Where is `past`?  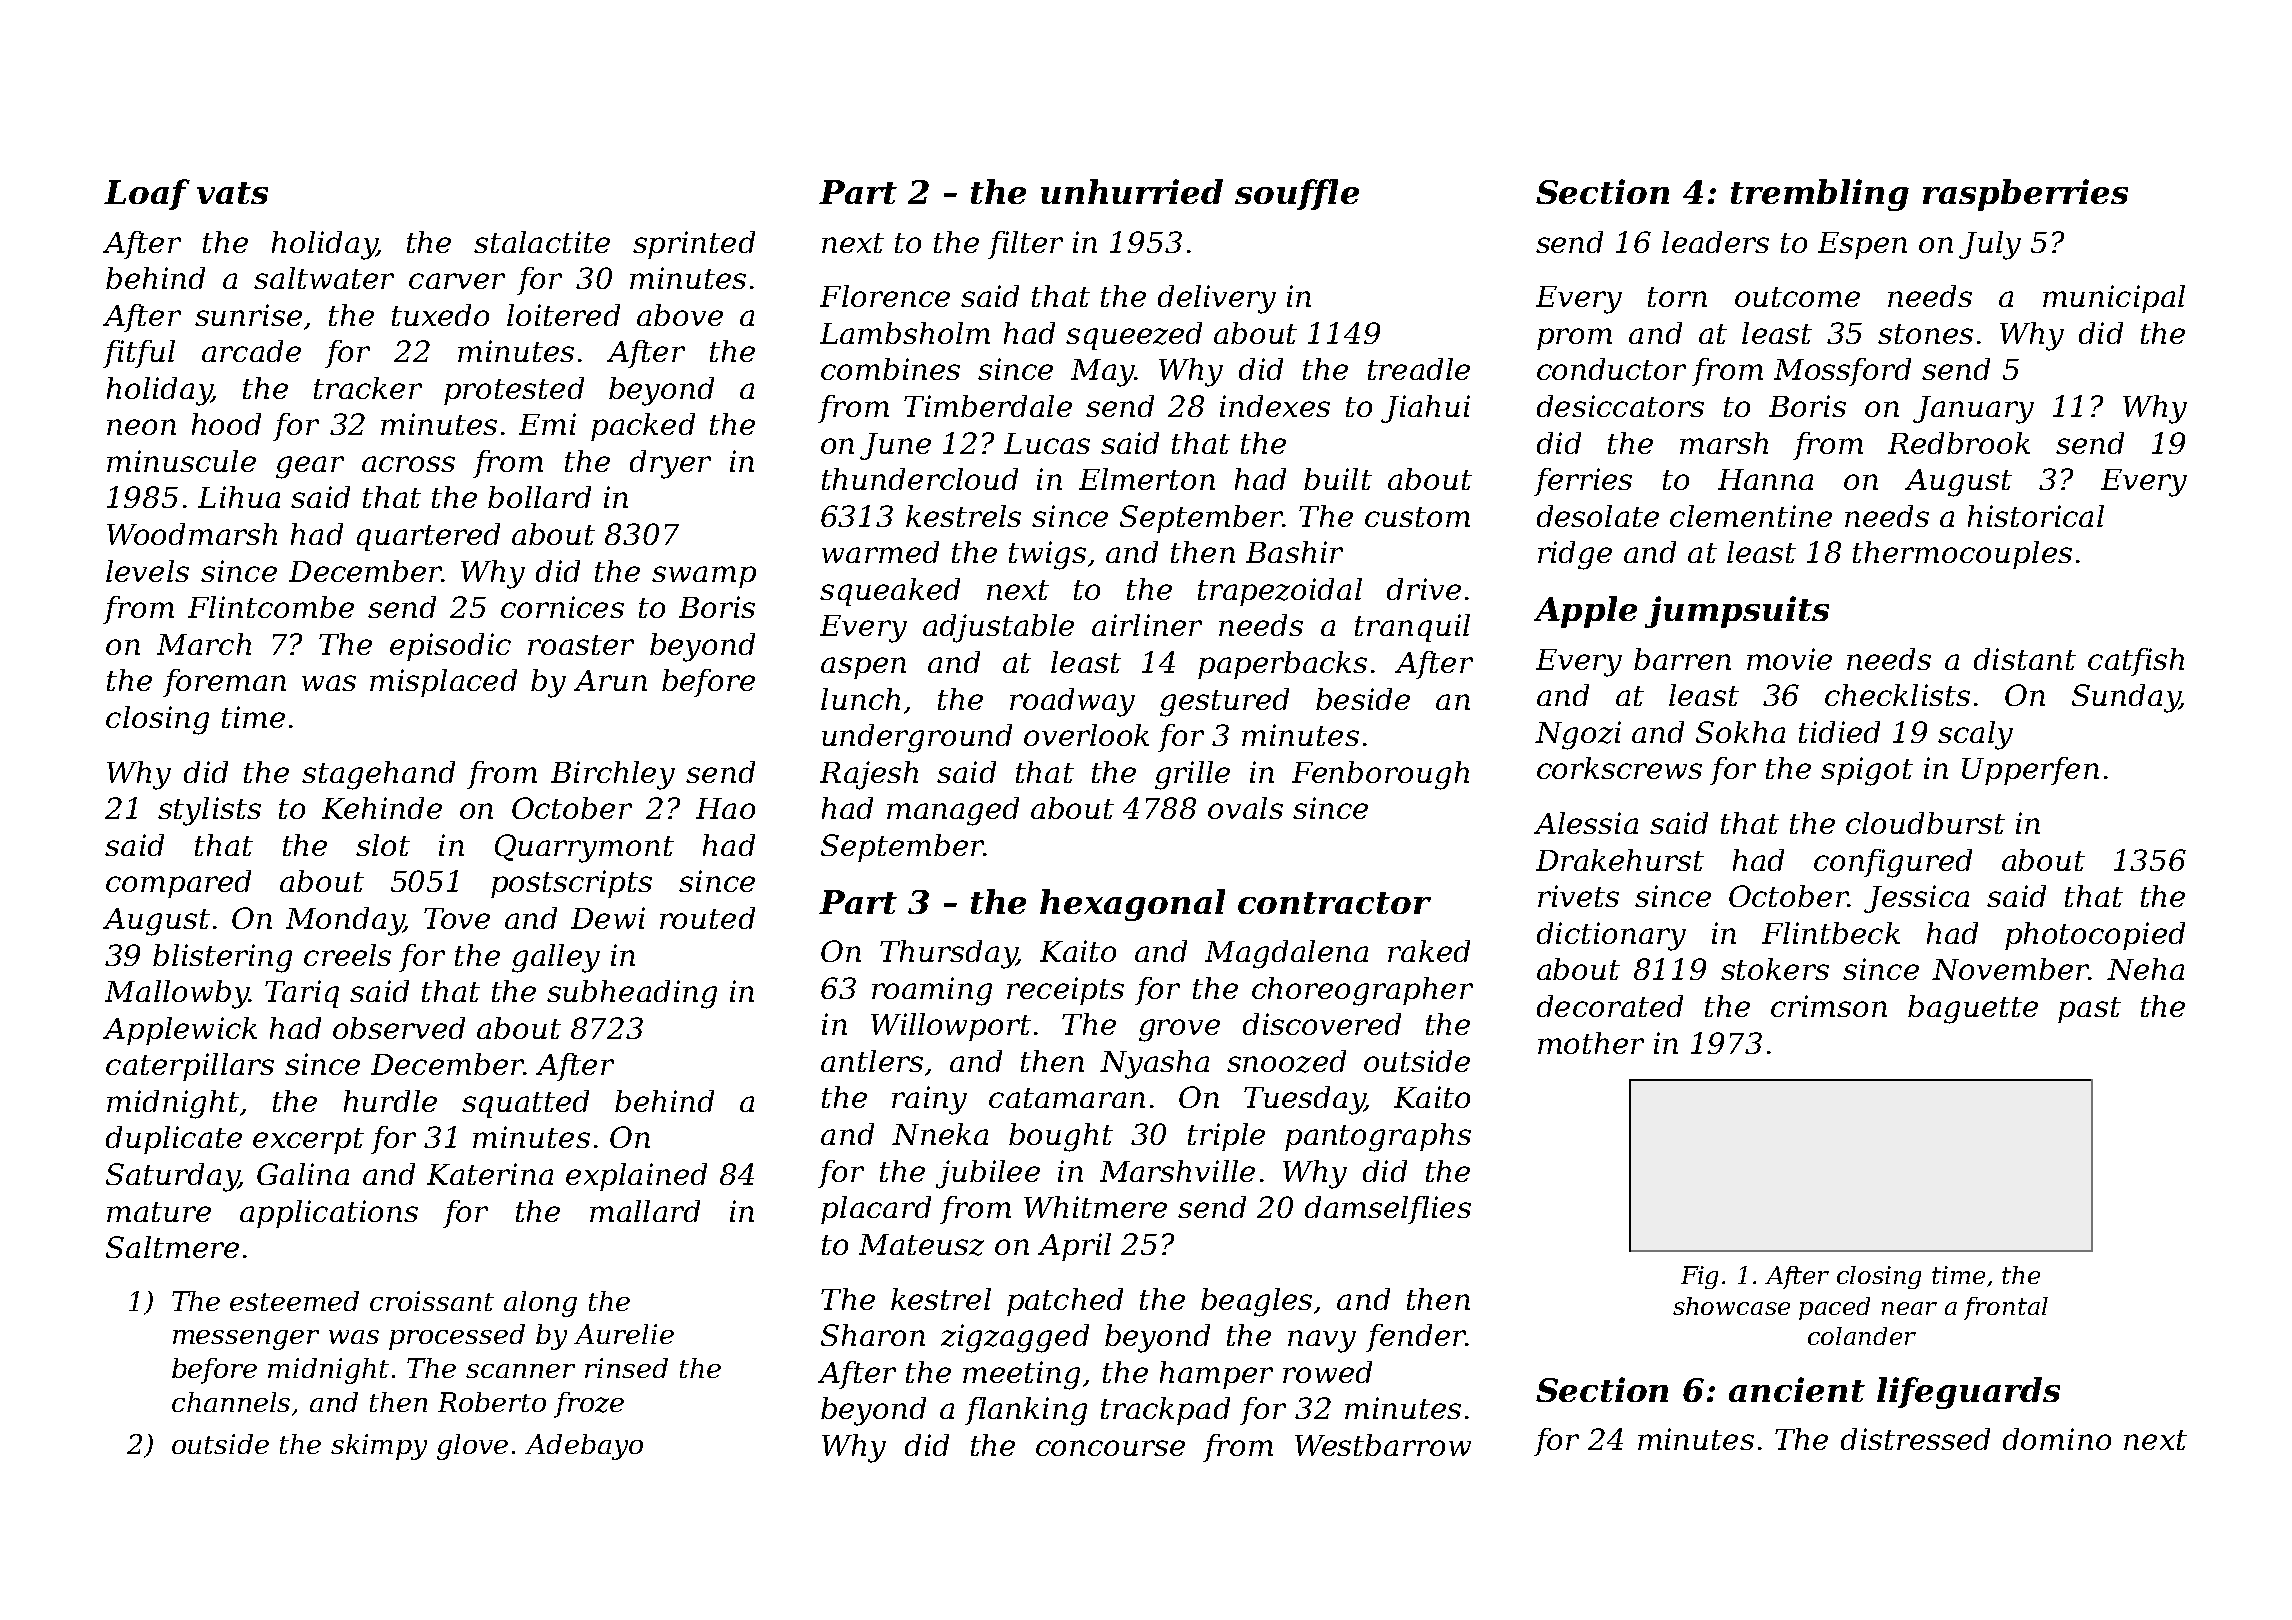 past is located at coordinates (2089, 1010).
